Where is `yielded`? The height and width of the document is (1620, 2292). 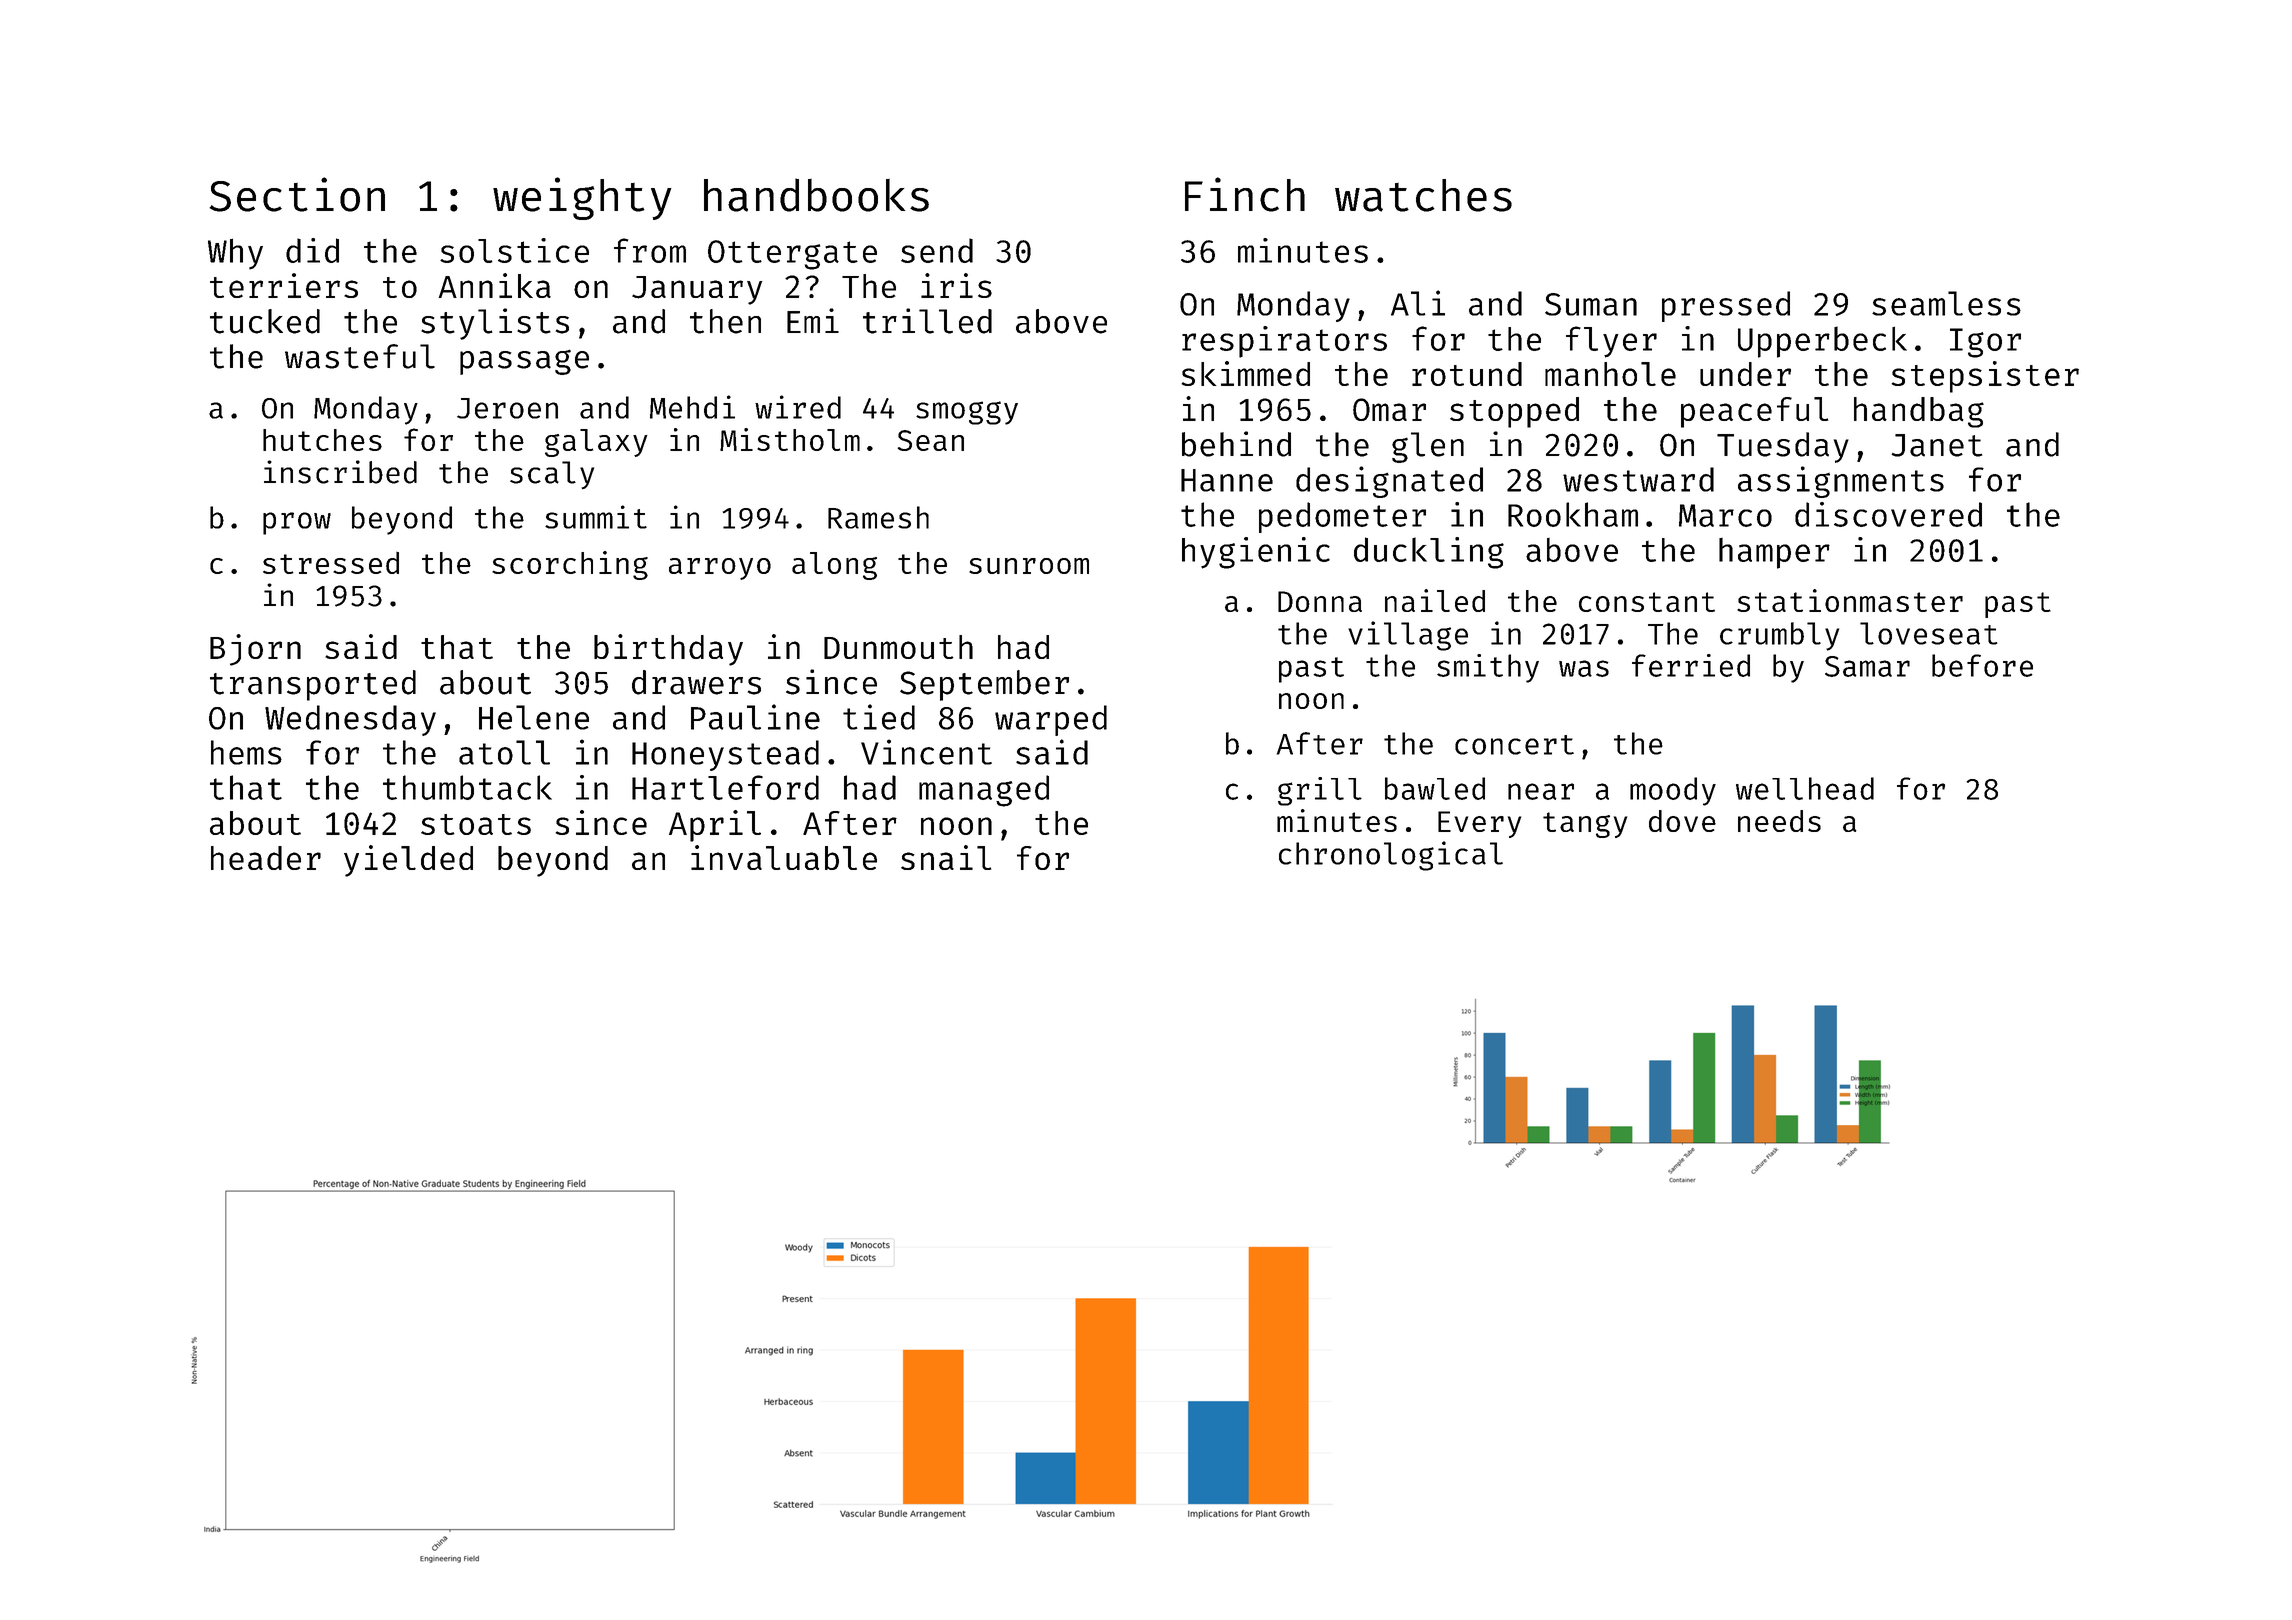
yielded is located at coordinates (408, 861).
